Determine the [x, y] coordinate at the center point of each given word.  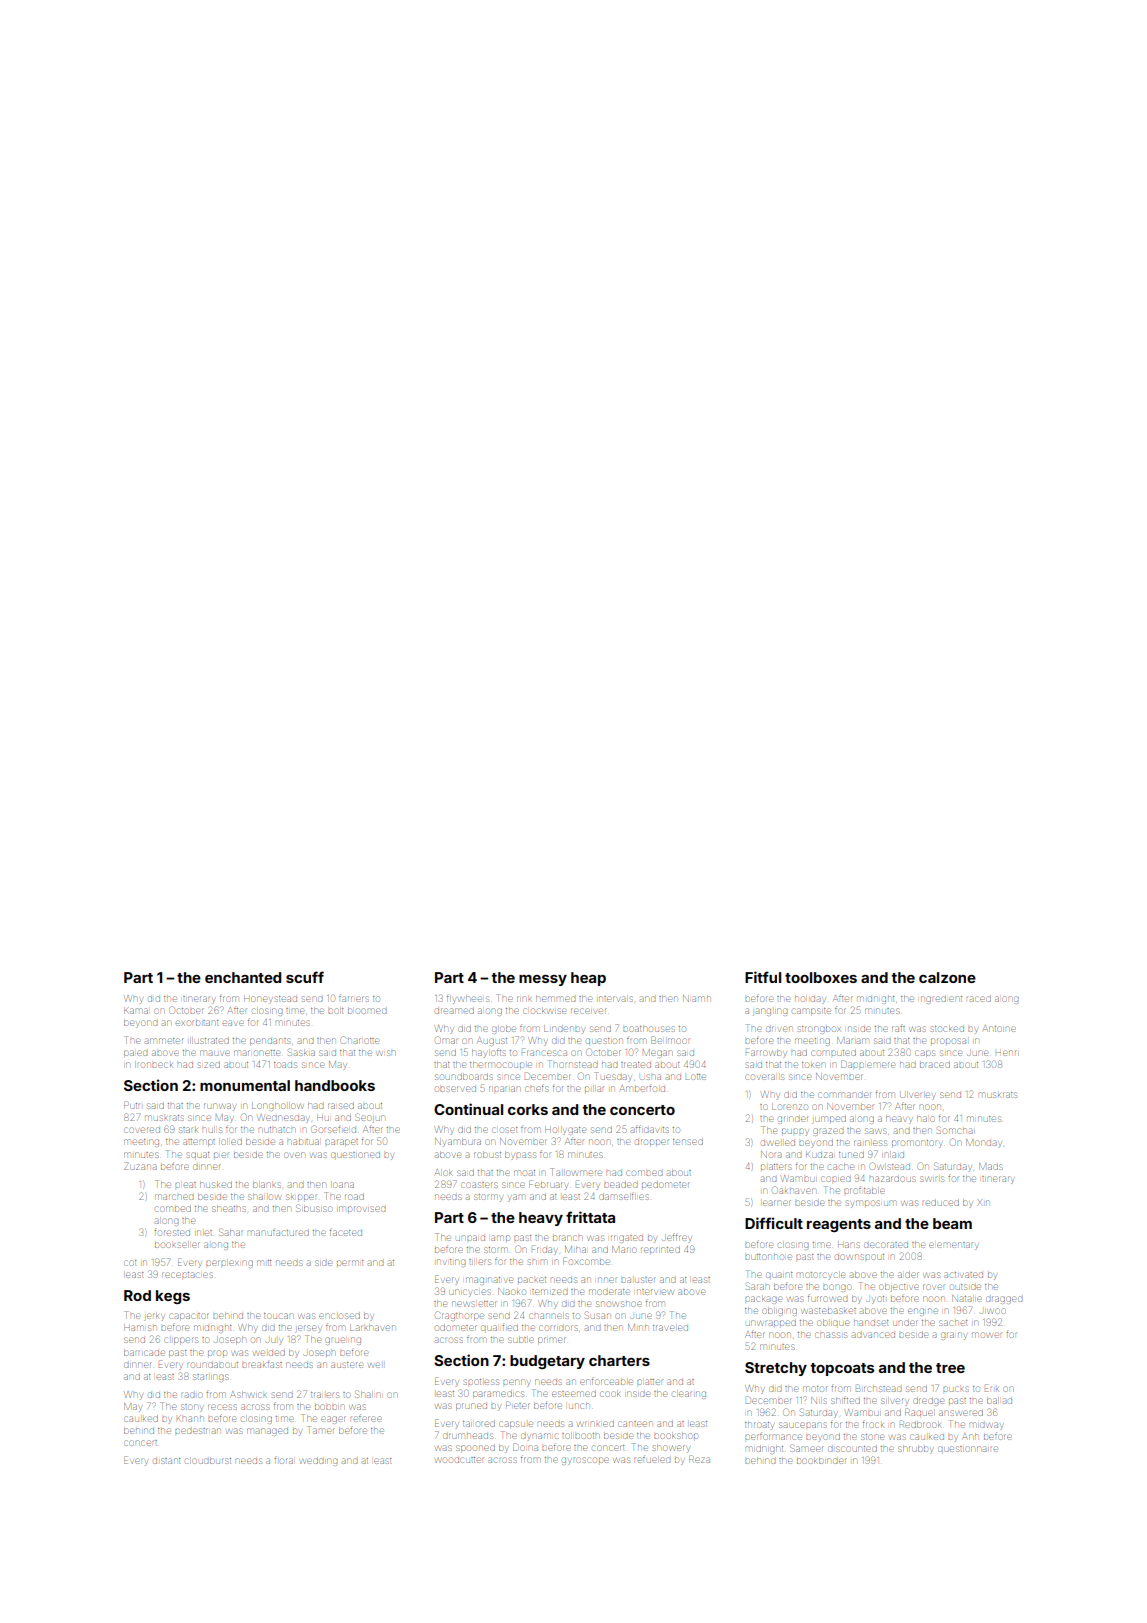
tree [950, 1368]
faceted [346, 1233]
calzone [947, 977]
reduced [940, 1202]
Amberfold [642, 1088]
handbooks [335, 1085]
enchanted [243, 977]
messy [543, 980]
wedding [318, 1461]
